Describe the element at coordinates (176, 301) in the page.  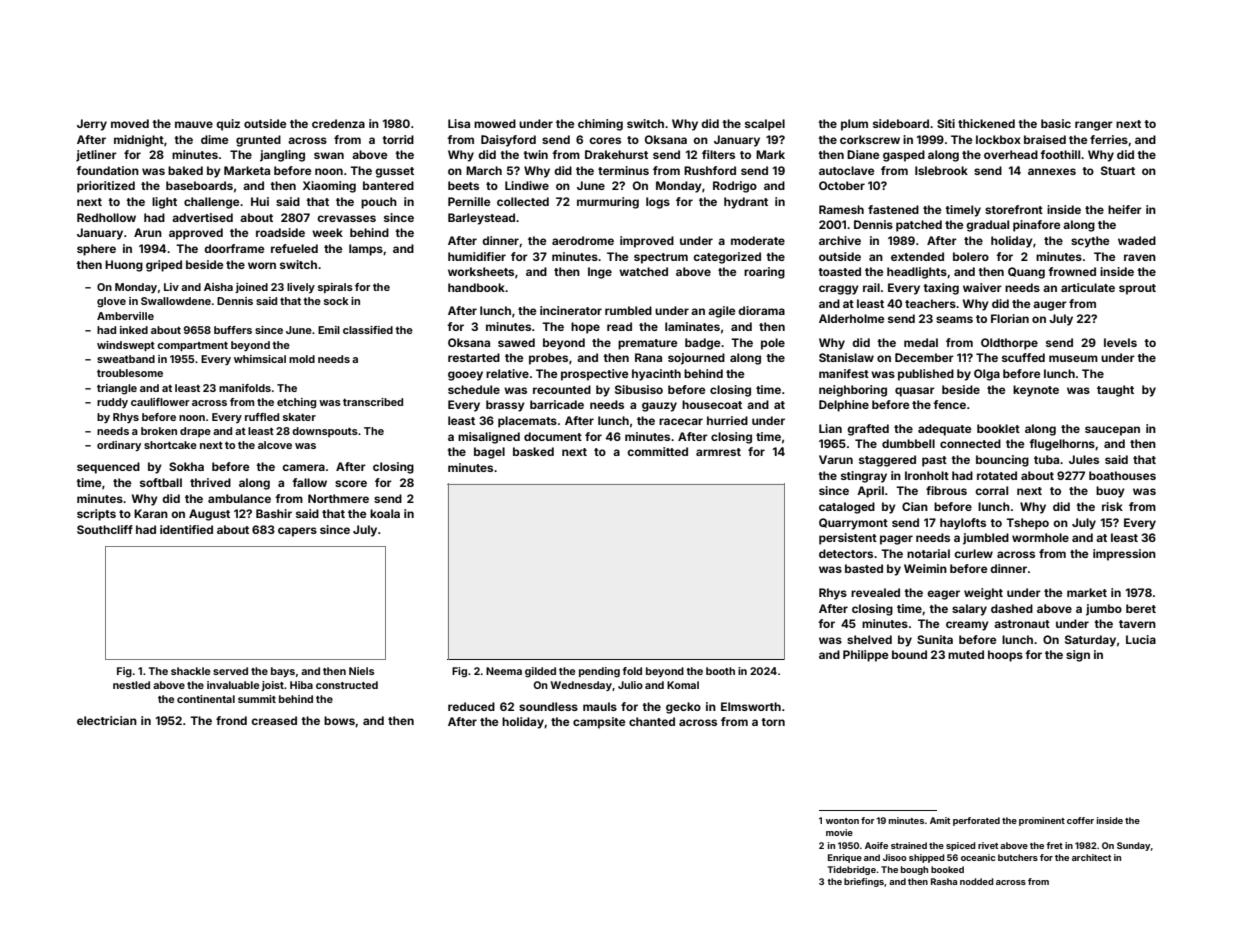
I see `Swallowdene` at that location.
